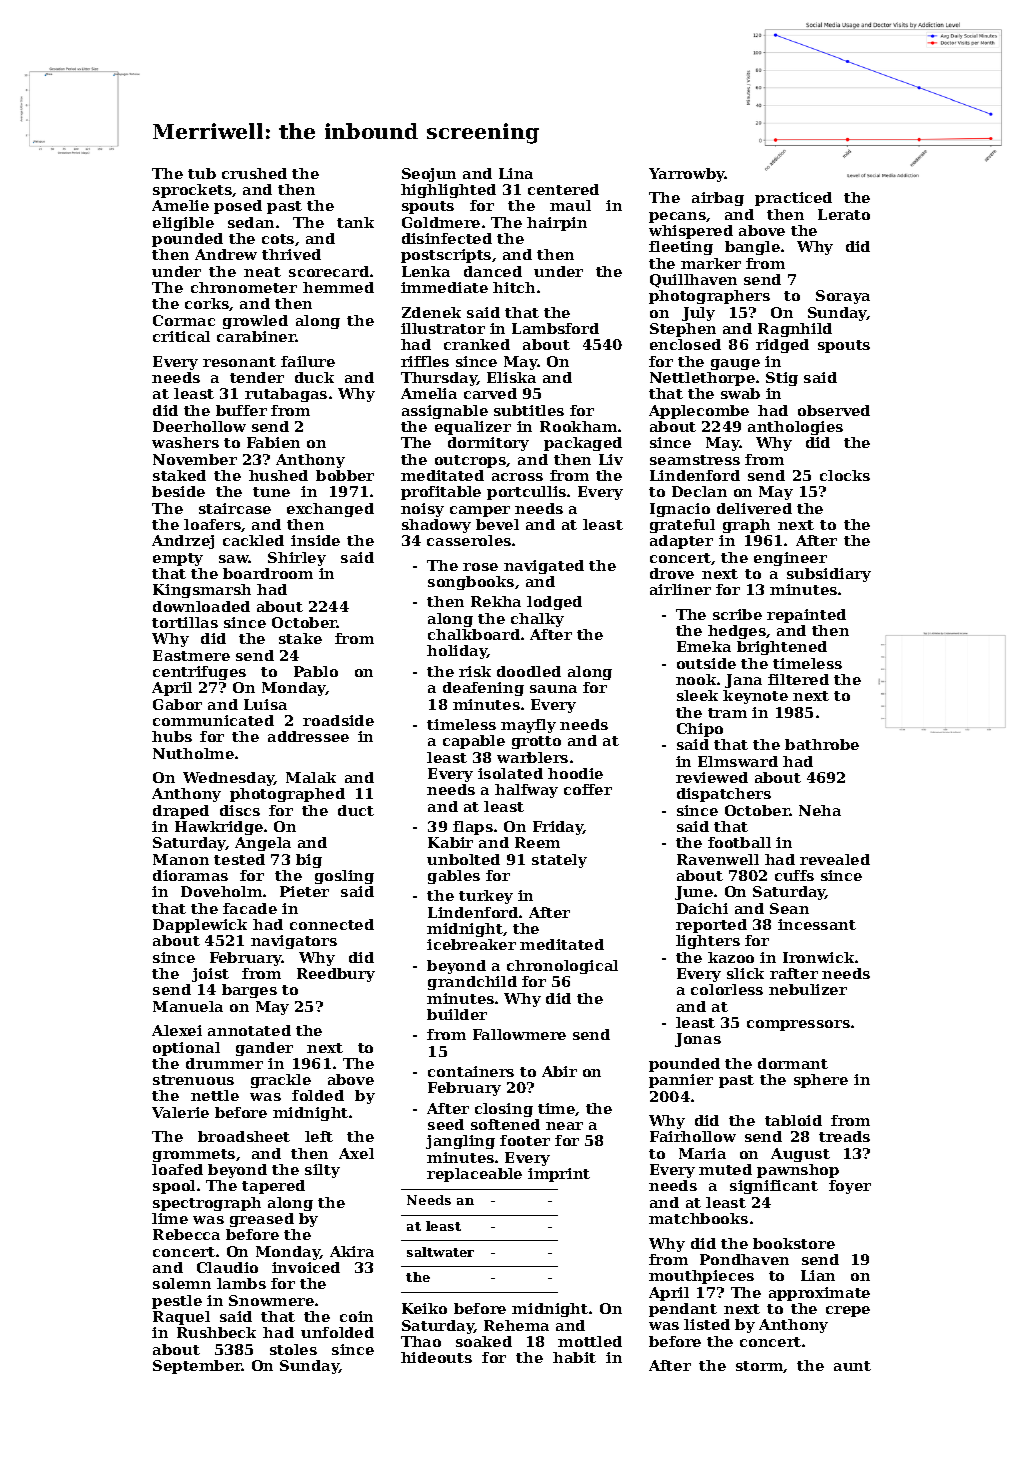 This screenshot has width=1024, height=1483. What do you see at coordinates (202, 173) in the screenshot?
I see `tub` at bounding box center [202, 173].
